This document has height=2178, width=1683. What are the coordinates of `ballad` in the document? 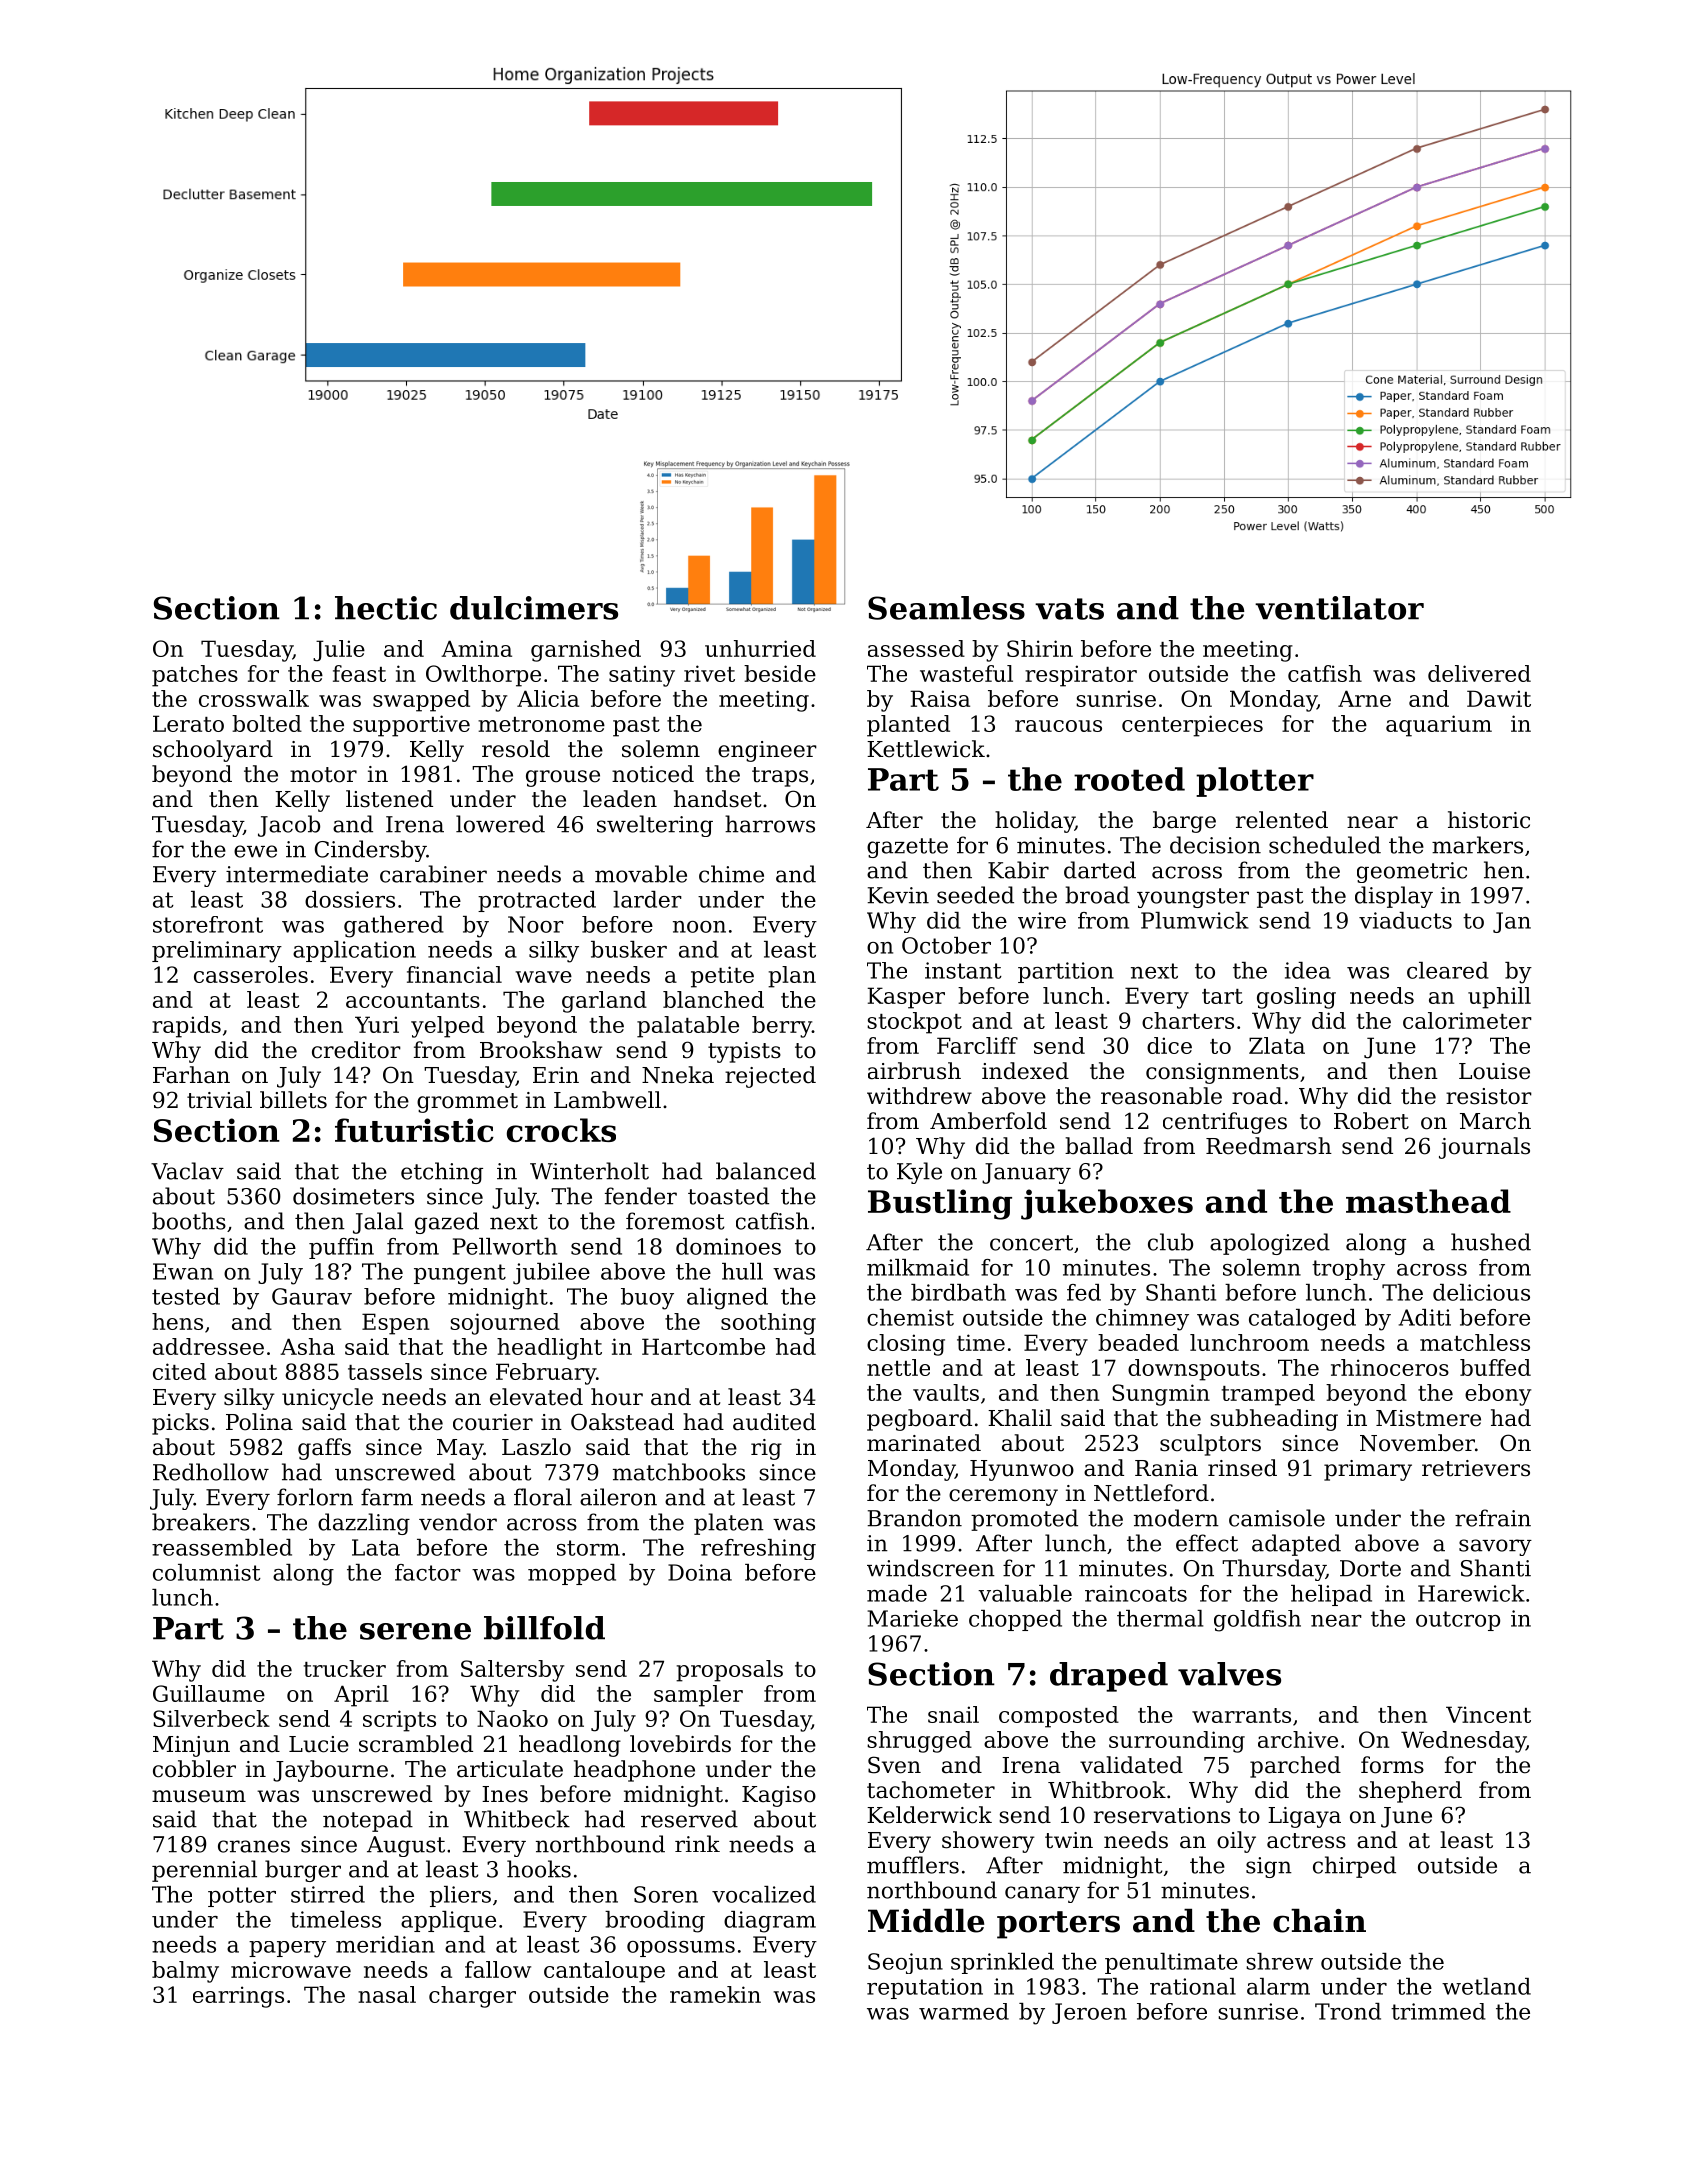 It's located at (1099, 1146).
